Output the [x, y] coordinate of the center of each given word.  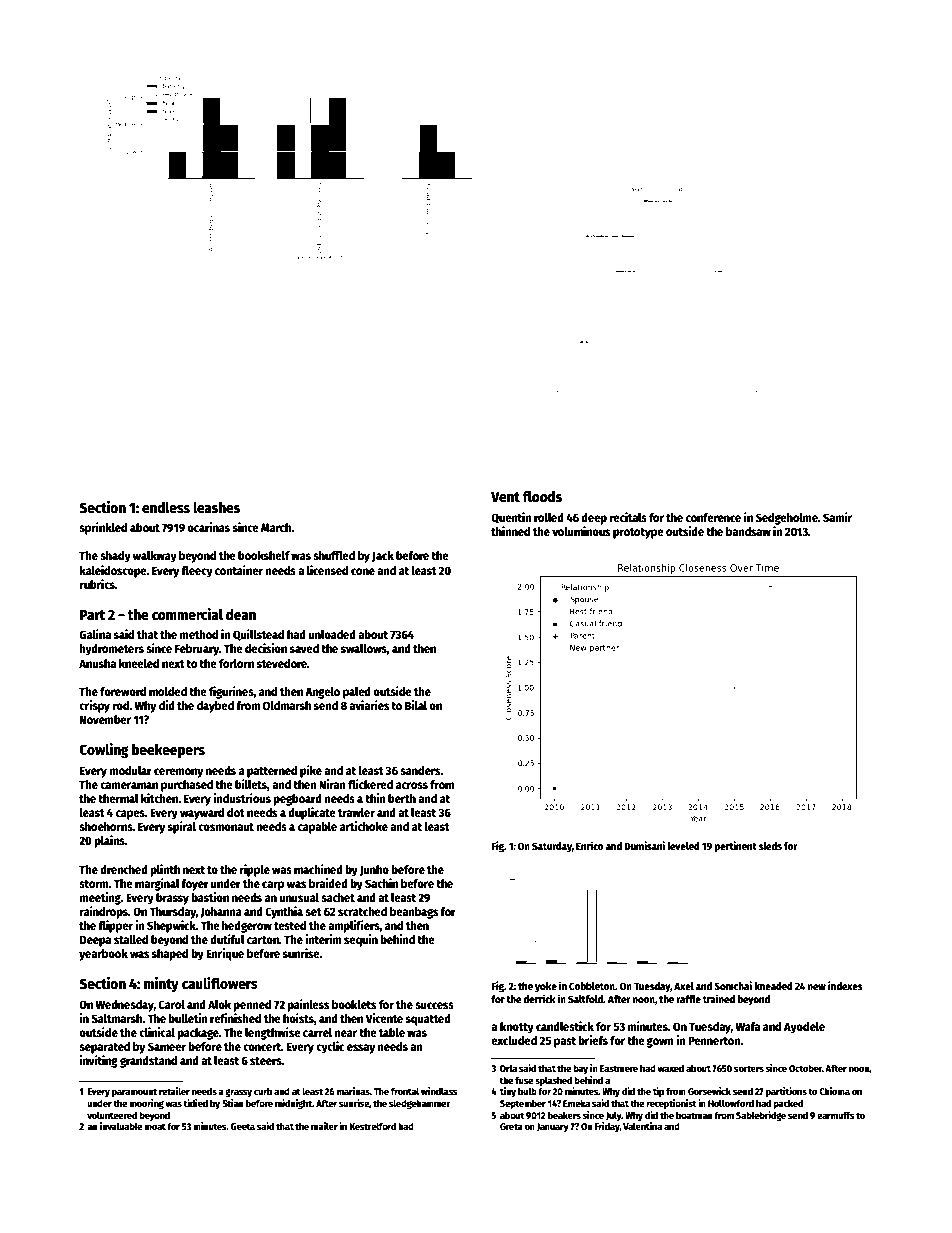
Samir [837, 517]
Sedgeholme [787, 519]
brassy [172, 899]
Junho [374, 870]
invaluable [121, 1126]
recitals [628, 517]
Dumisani [644, 845]
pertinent [735, 847]
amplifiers [354, 926]
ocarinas [208, 527]
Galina [95, 634]
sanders [420, 770]
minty [161, 984]
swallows [364, 648]
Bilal [416, 705]
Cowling [104, 751]
